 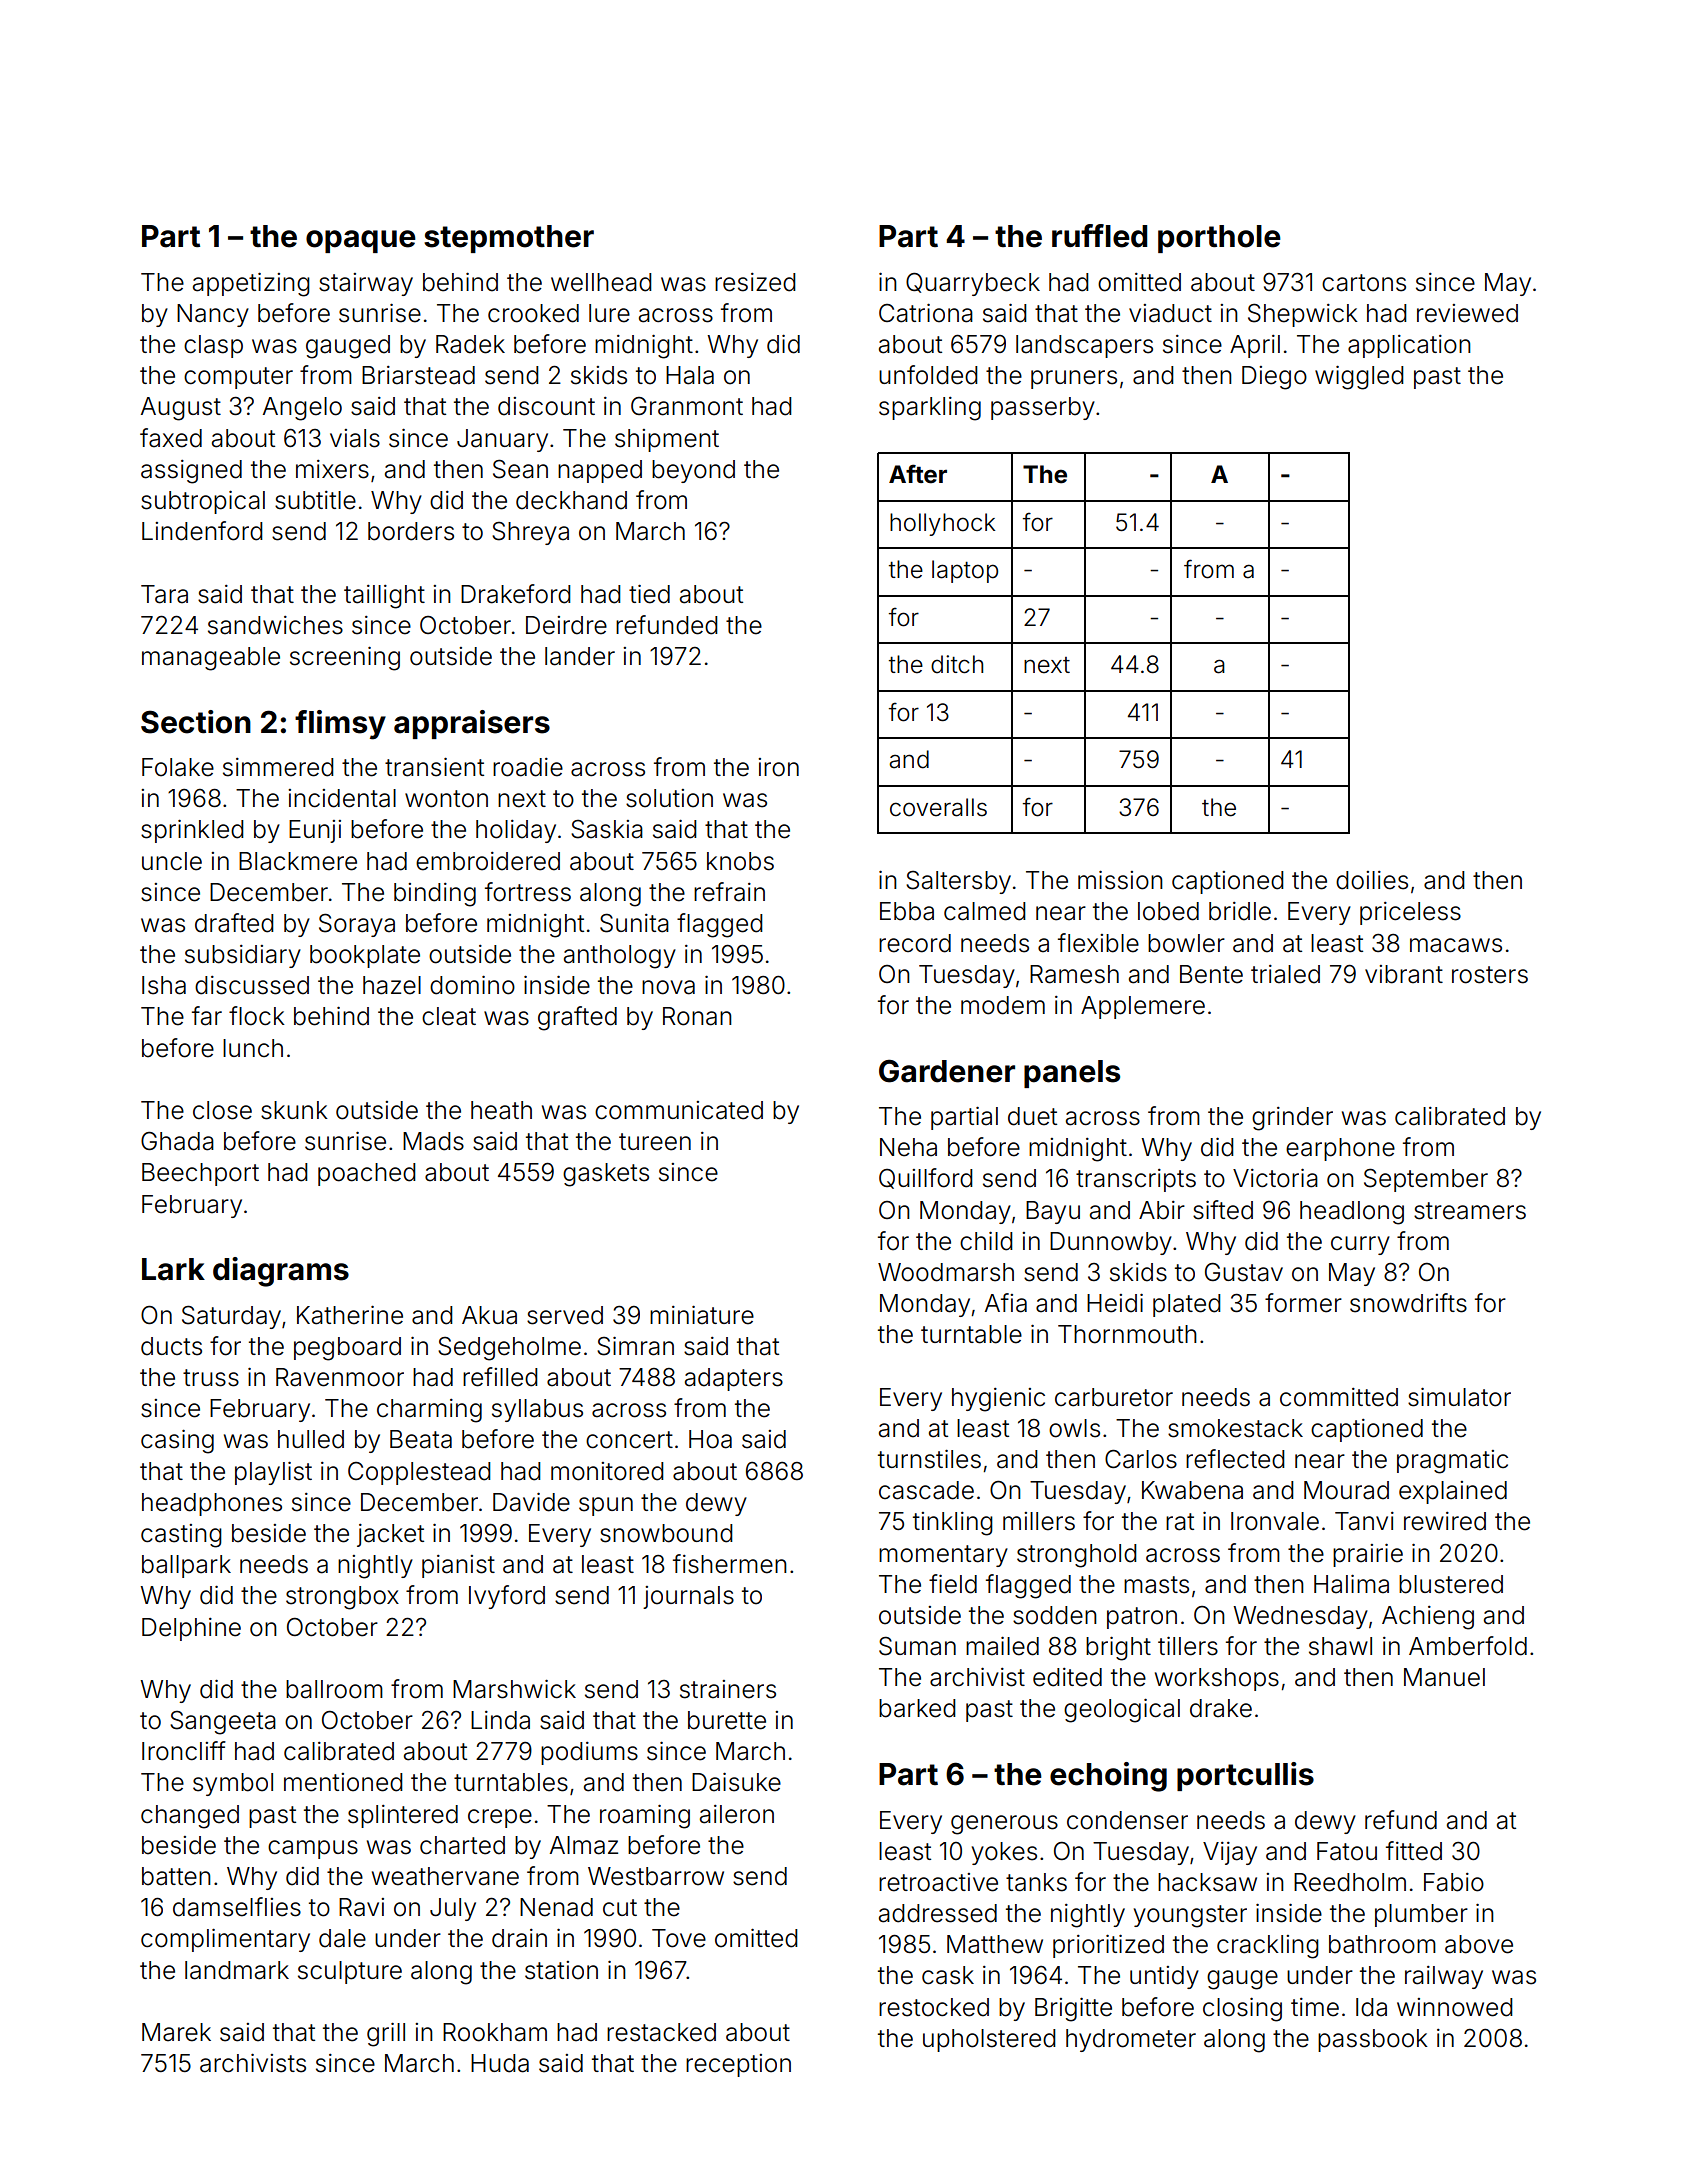 What do you see at coordinates (702, 1315) in the image?
I see `miniature` at bounding box center [702, 1315].
